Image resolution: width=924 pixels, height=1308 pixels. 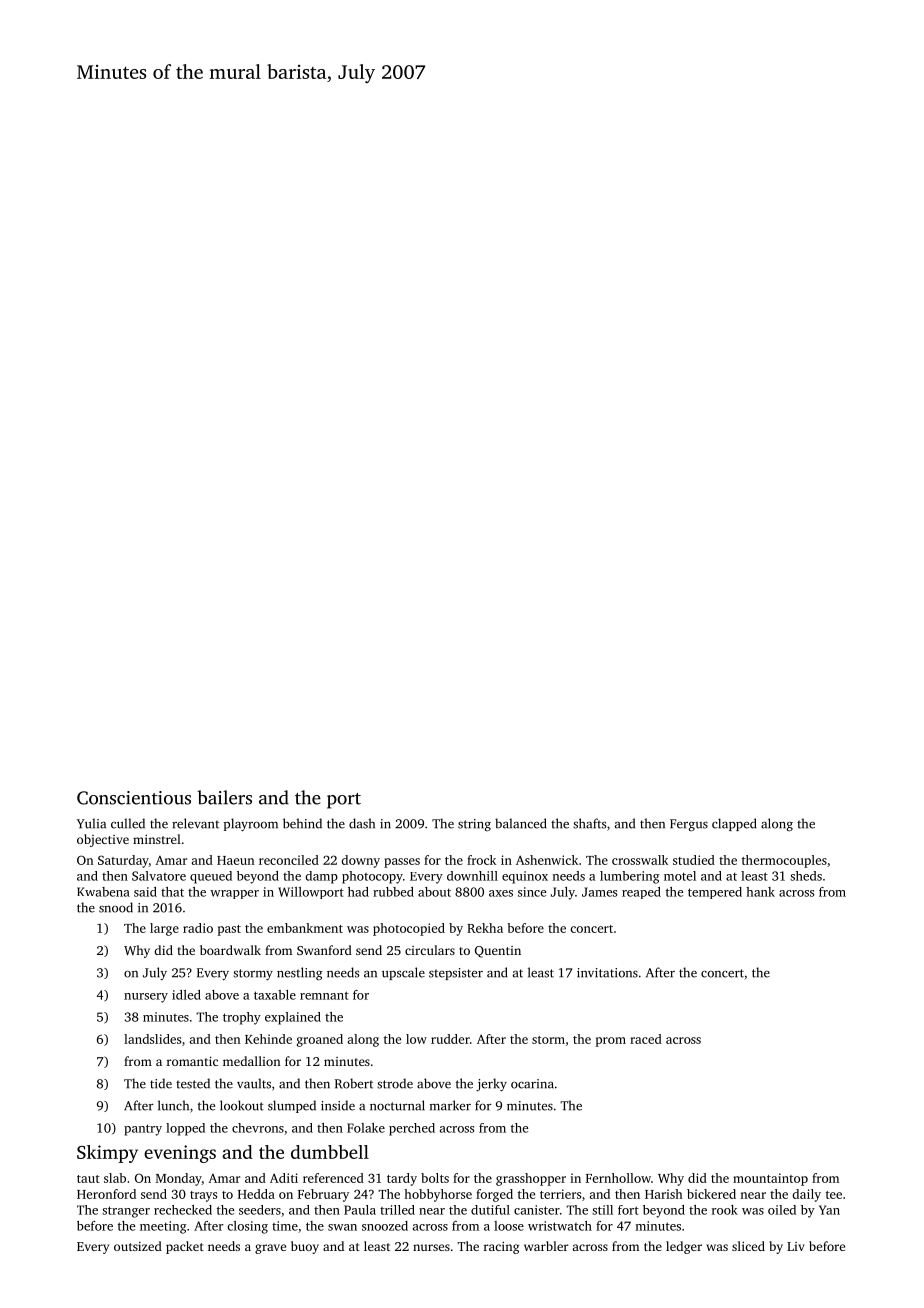 What do you see at coordinates (224, 797) in the screenshot?
I see `bailers` at bounding box center [224, 797].
